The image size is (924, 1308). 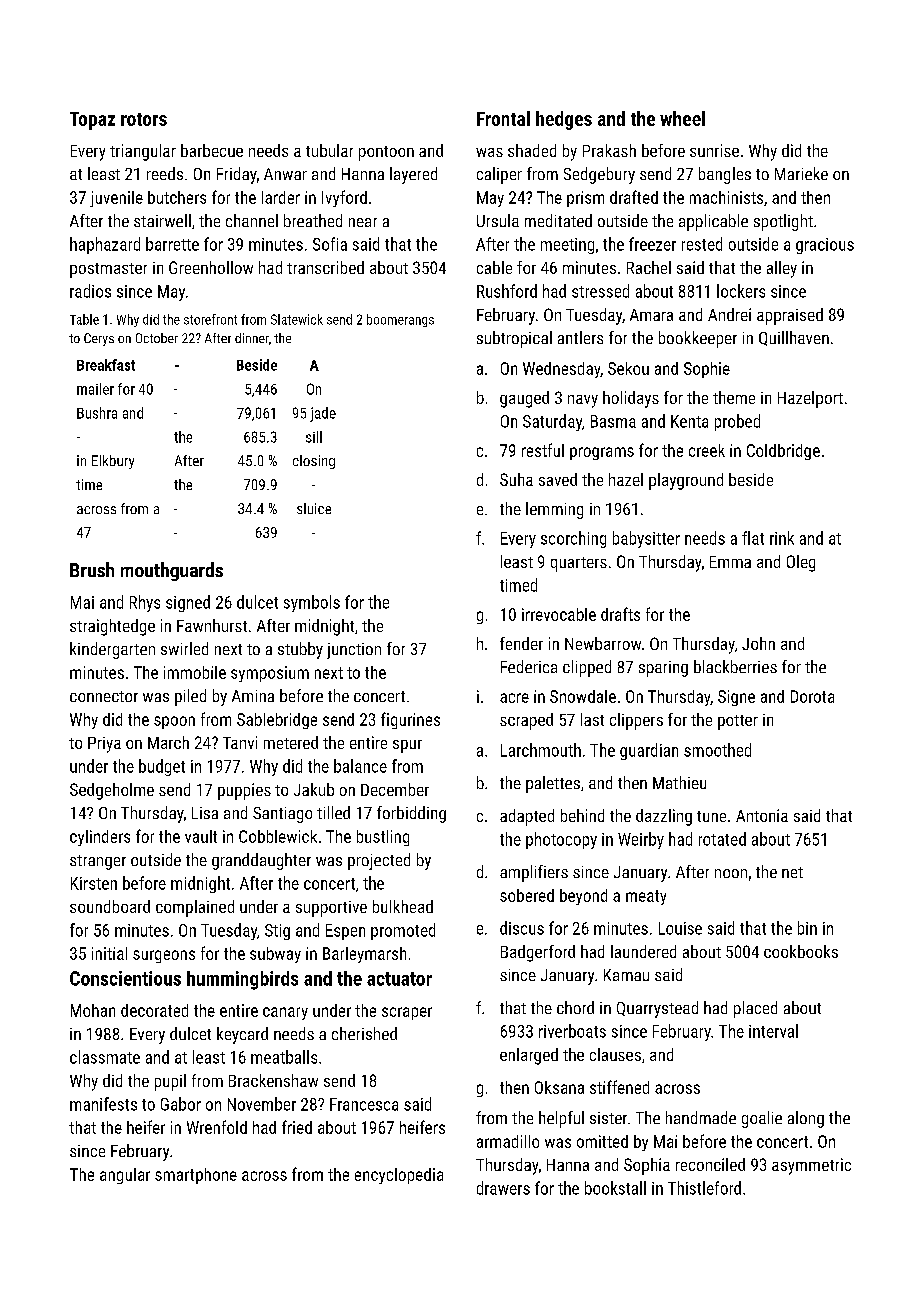 I want to click on Dorota, so click(x=812, y=696).
